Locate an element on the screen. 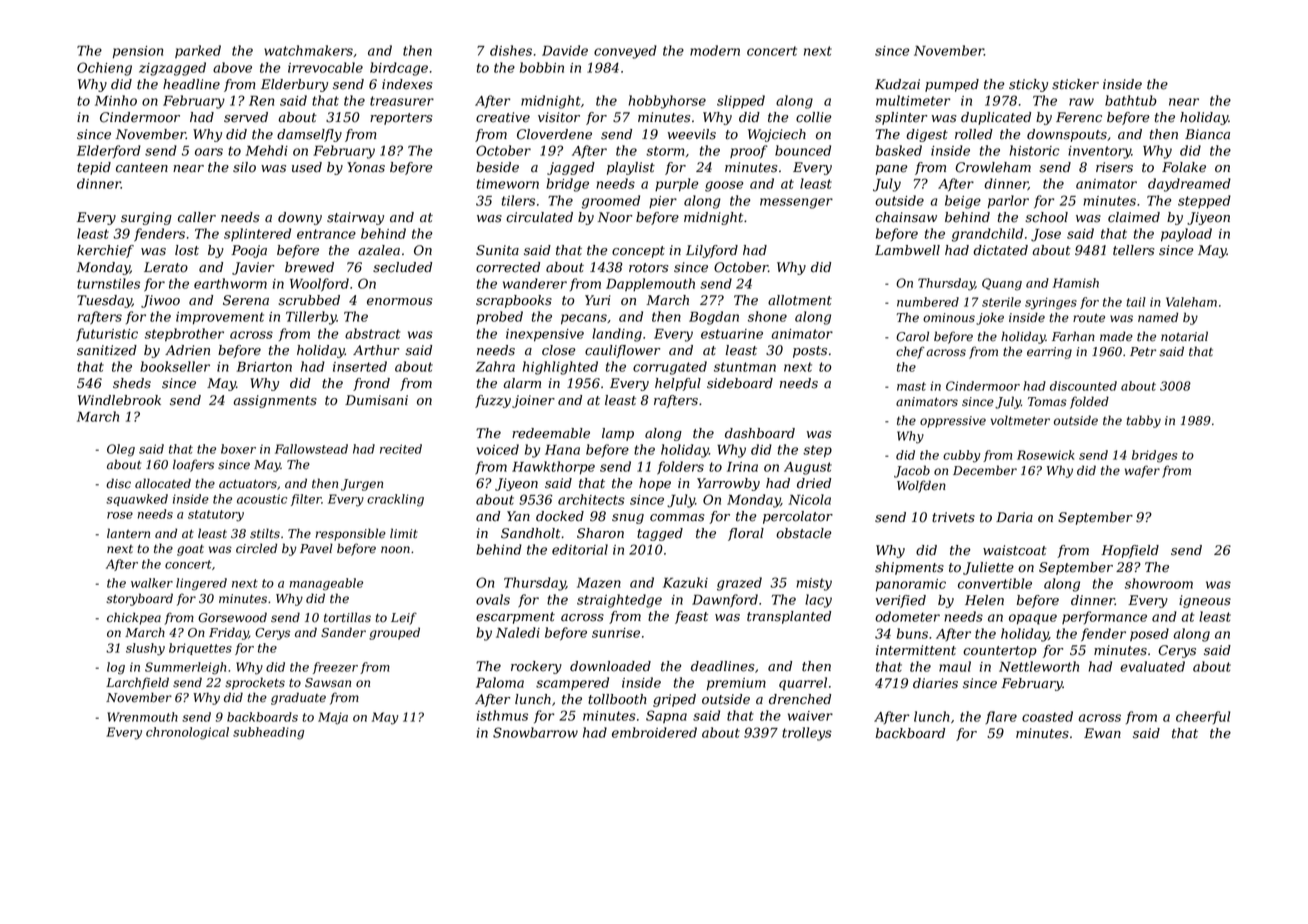 The height and width of the screenshot is (924, 1308). assignments is located at coordinates (275, 401).
